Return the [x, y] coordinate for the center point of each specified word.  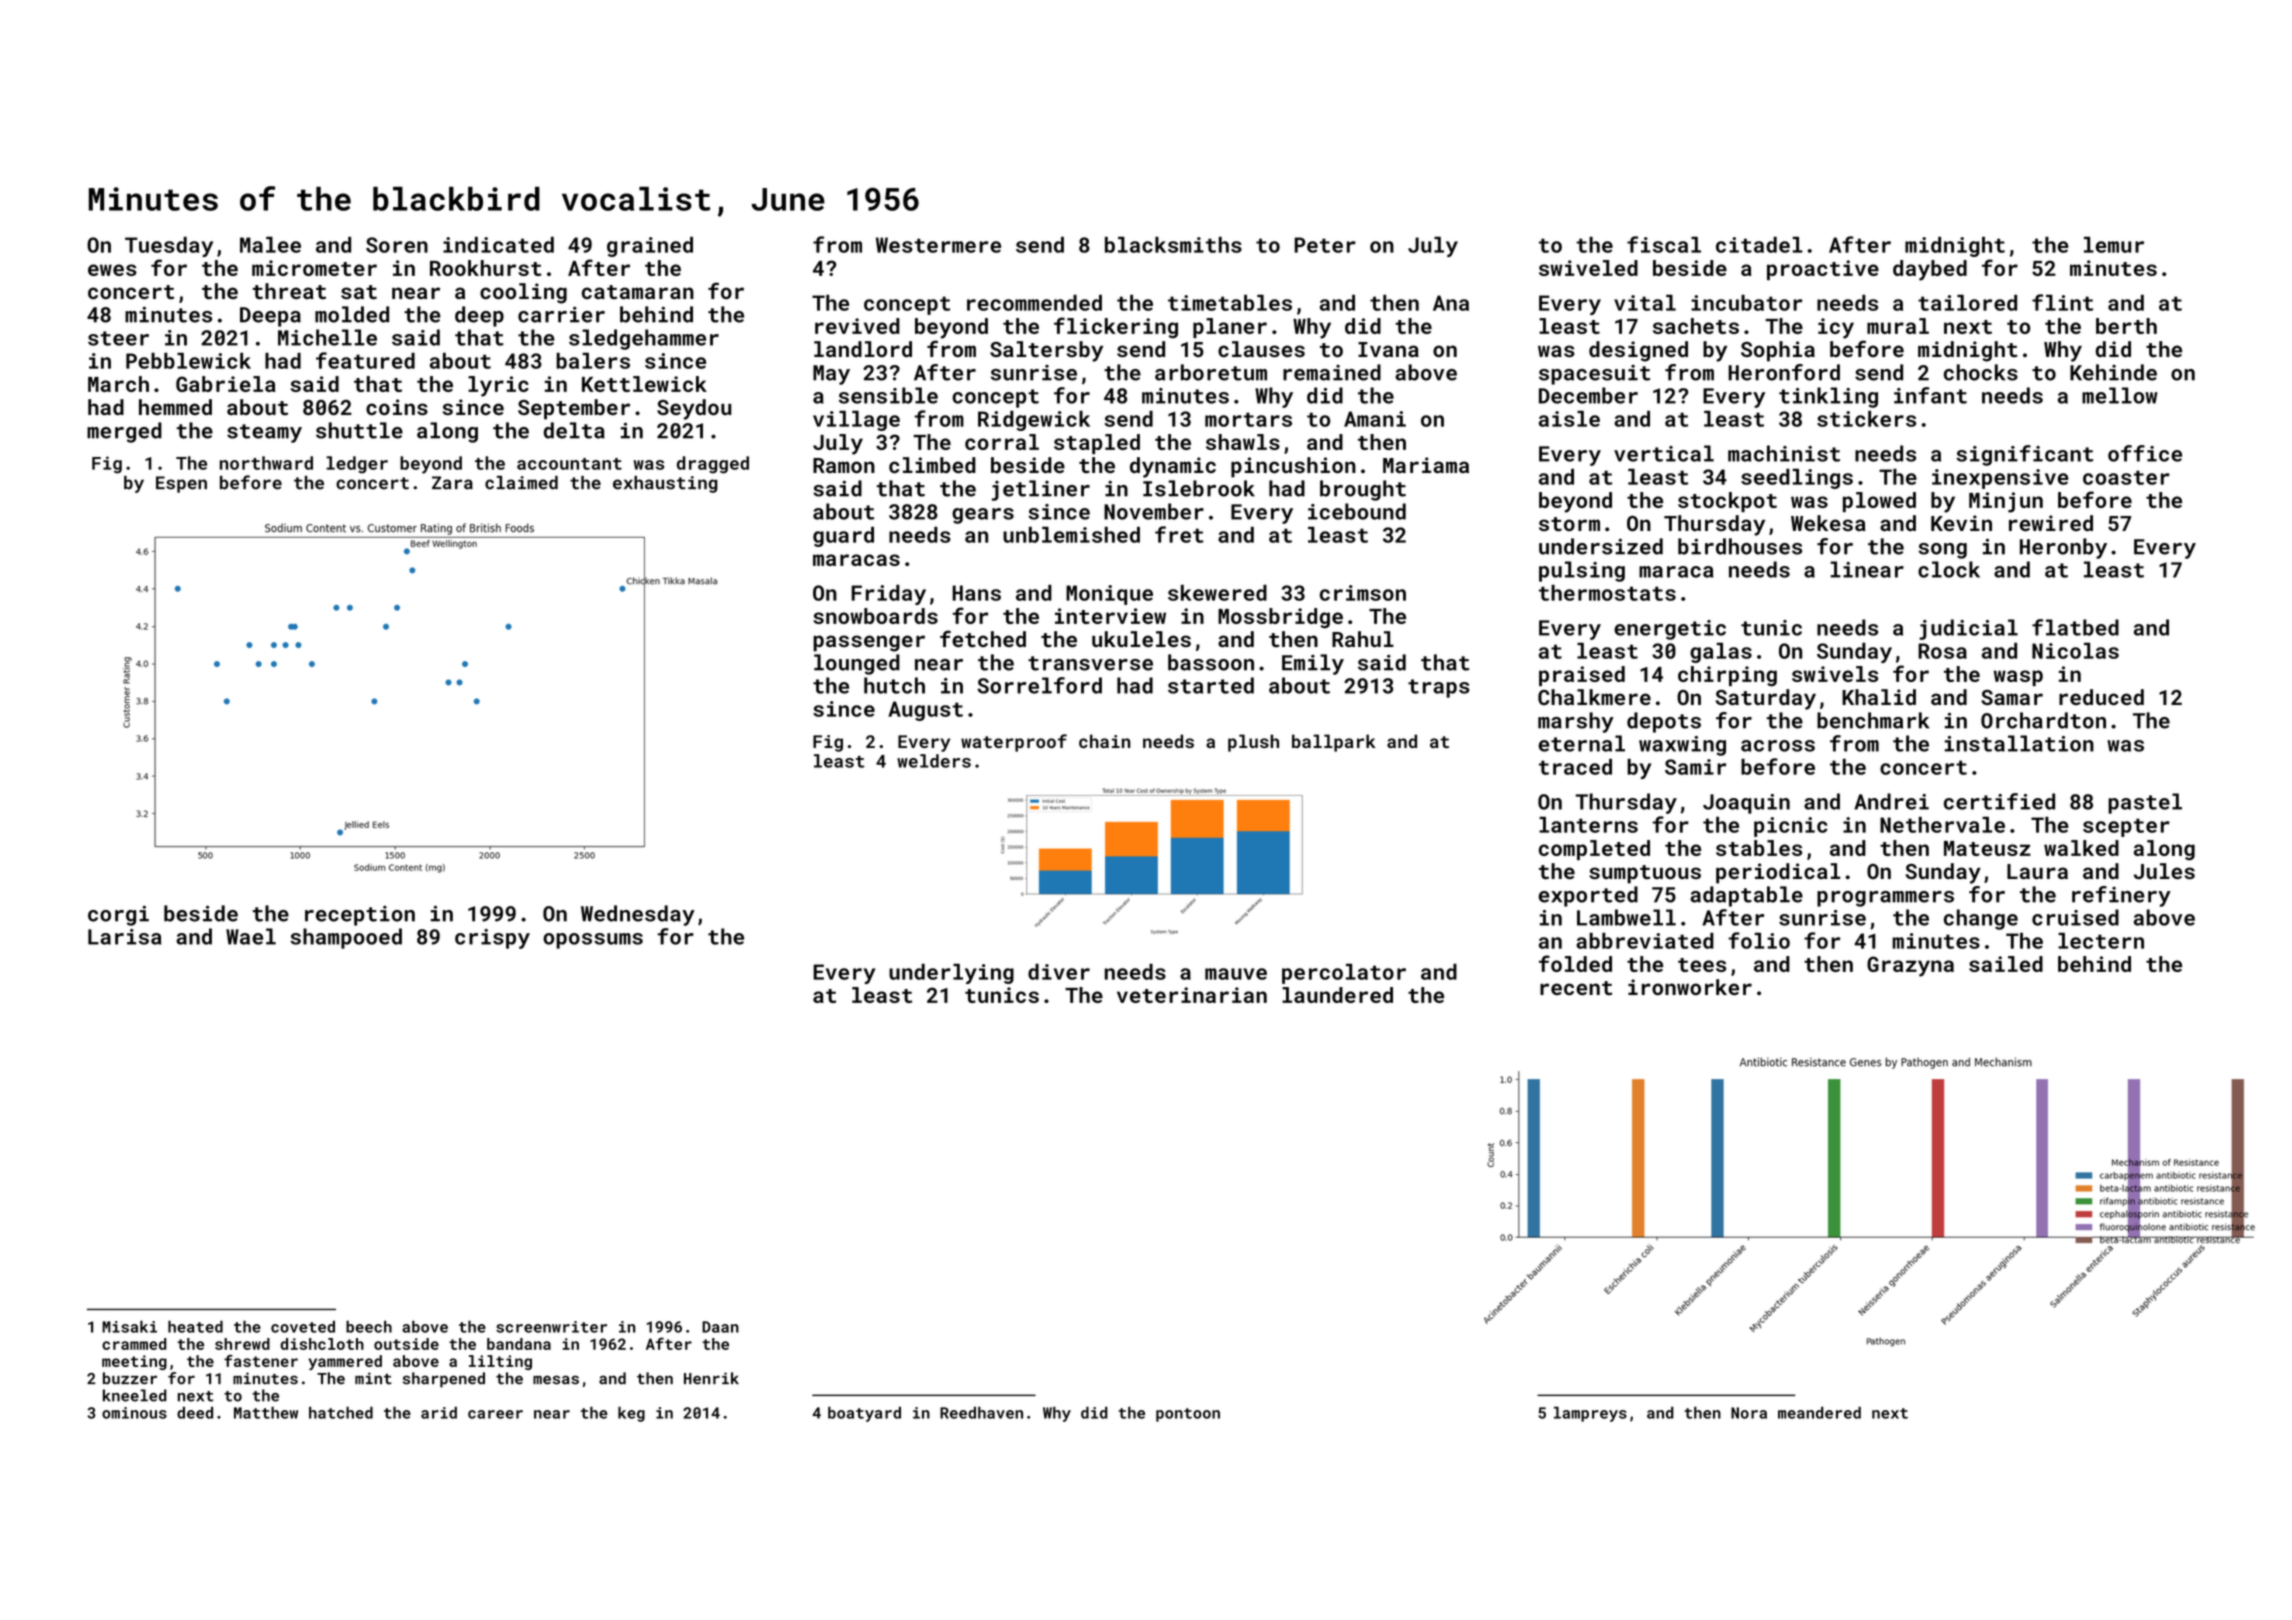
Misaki [129, 1326]
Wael [251, 936]
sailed [2006, 964]
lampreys [1590, 1414]
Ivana [1388, 349]
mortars [1248, 419]
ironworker [1690, 987]
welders [934, 761]
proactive [1823, 270]
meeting [134, 1362]
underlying [951, 974]
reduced [2101, 697]
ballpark [1333, 743]
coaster [2126, 477]
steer [118, 338]
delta [574, 430]
